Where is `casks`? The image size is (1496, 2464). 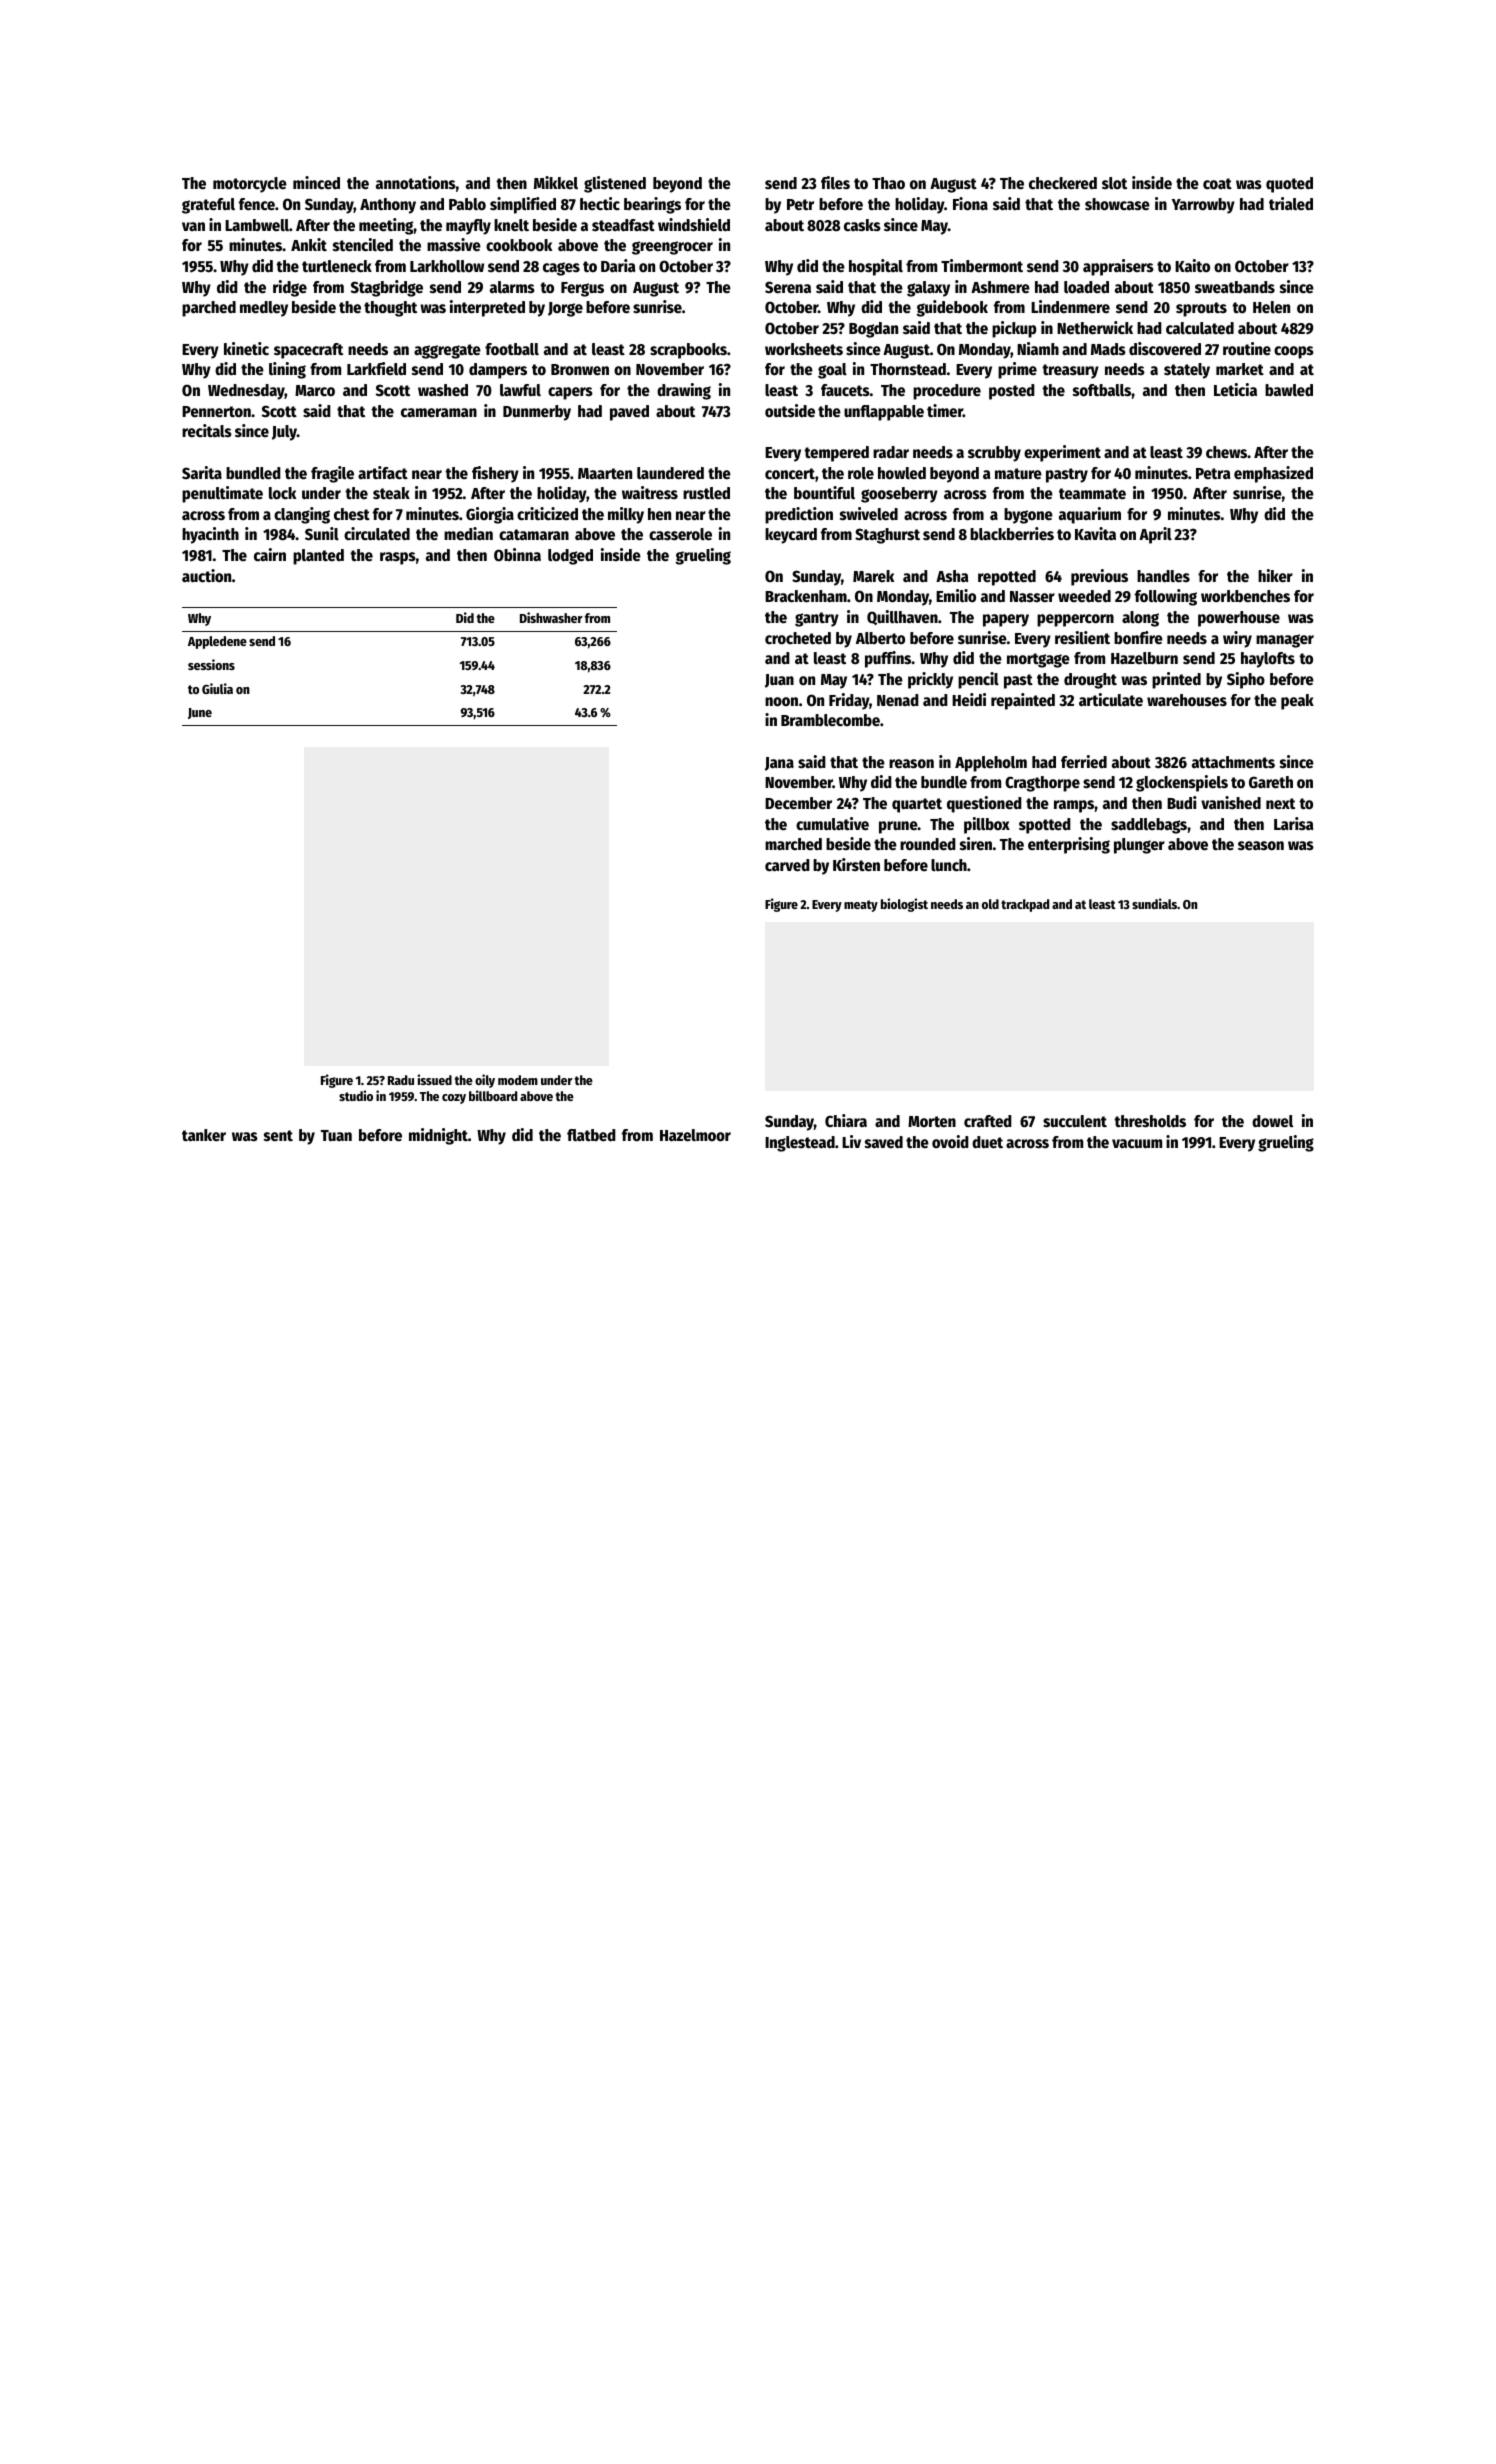
casks is located at coordinates (862, 225).
